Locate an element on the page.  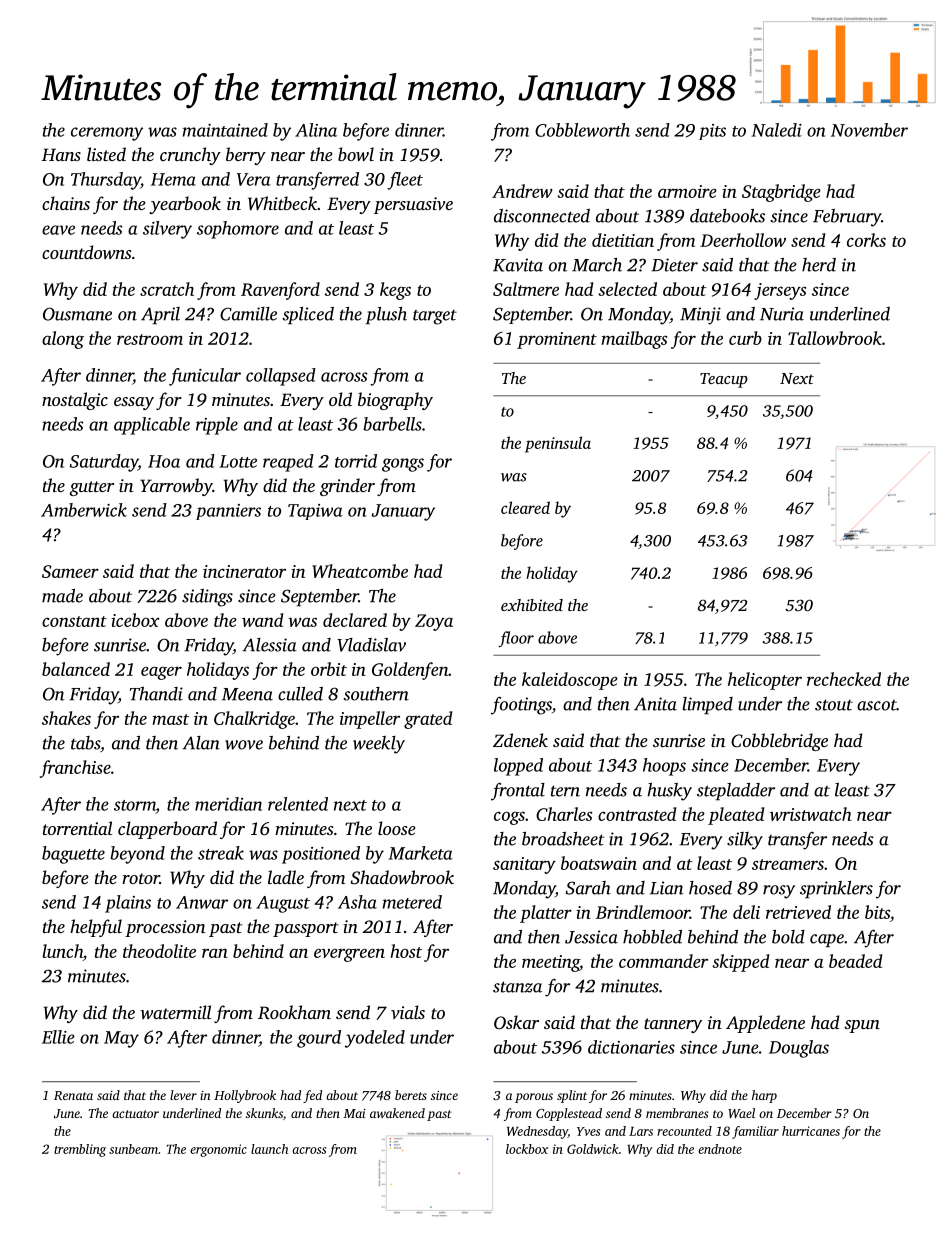
rechecked is located at coordinates (844, 679).
